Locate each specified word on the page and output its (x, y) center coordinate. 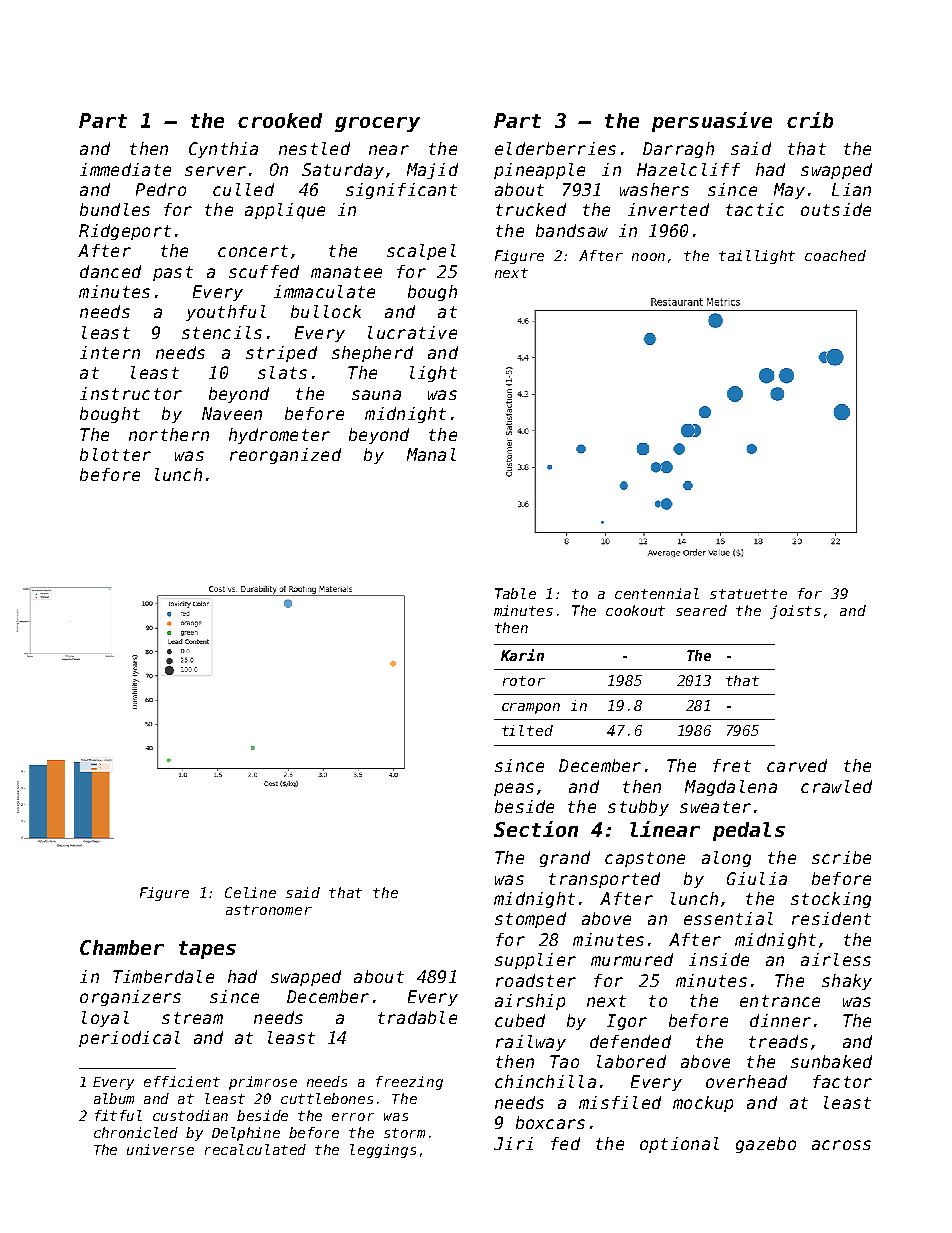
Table (515, 593)
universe (160, 1149)
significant (401, 191)
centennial (657, 593)
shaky (847, 982)
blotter (115, 454)
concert (253, 251)
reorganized (285, 456)
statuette (748, 594)
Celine (250, 892)
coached (835, 255)
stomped (530, 920)
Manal (431, 454)
